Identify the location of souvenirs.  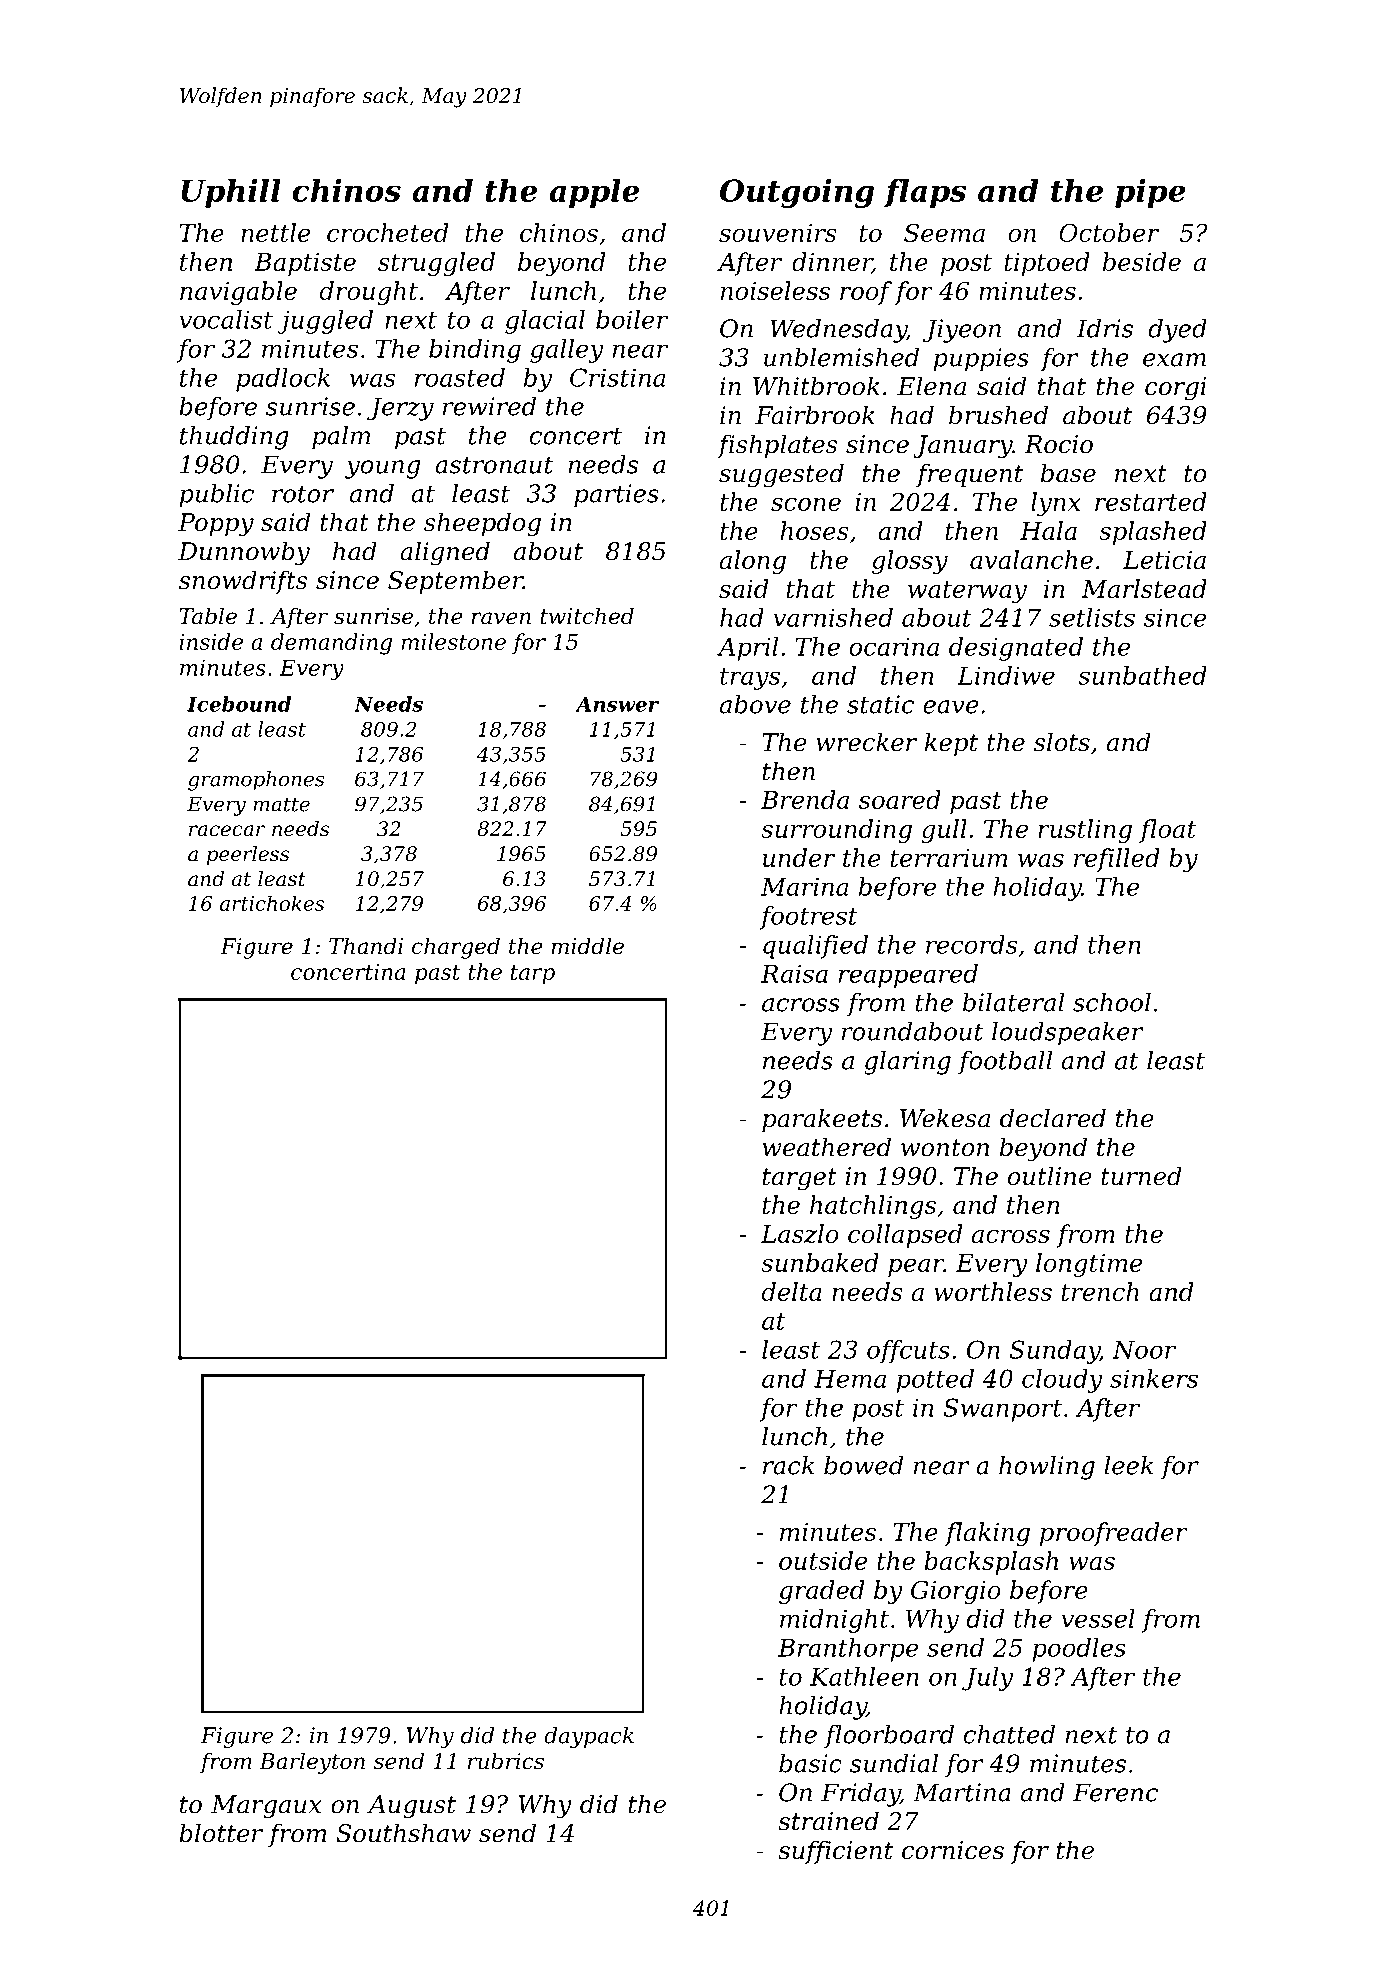
(778, 233).
